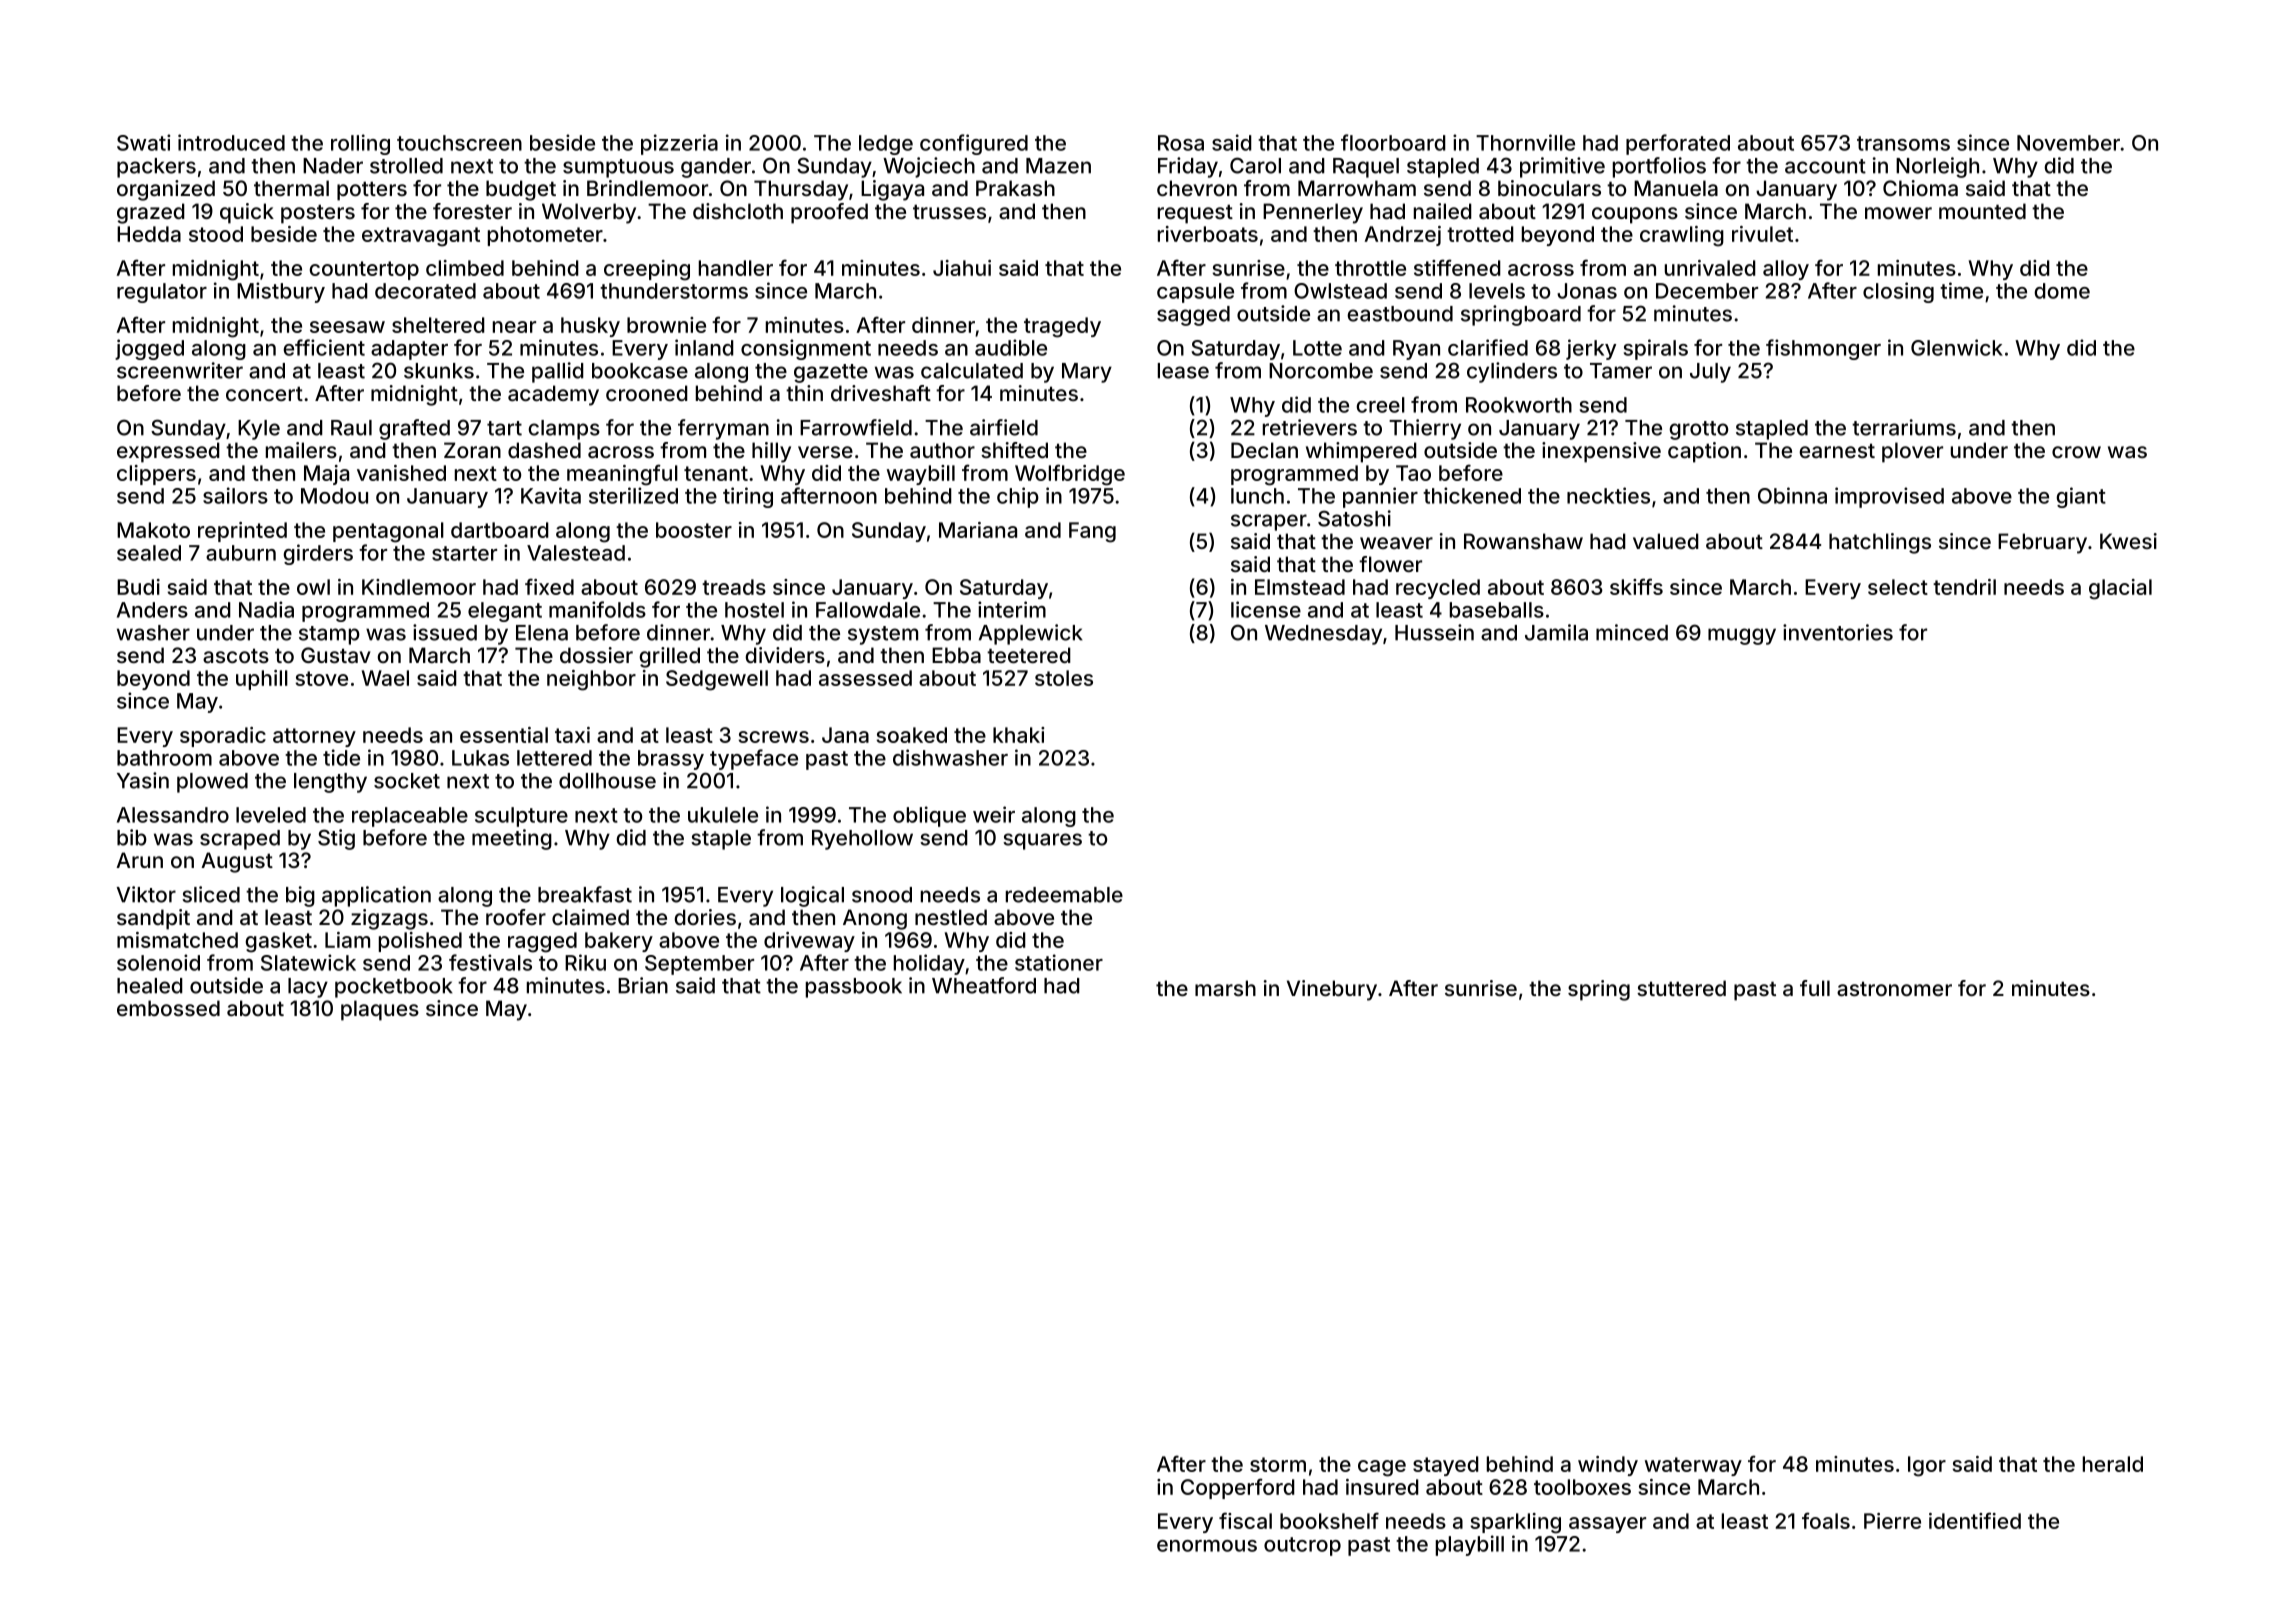 The height and width of the screenshot is (1614, 2282). Describe the element at coordinates (1964, 587) in the screenshot. I see `tendril` at that location.
